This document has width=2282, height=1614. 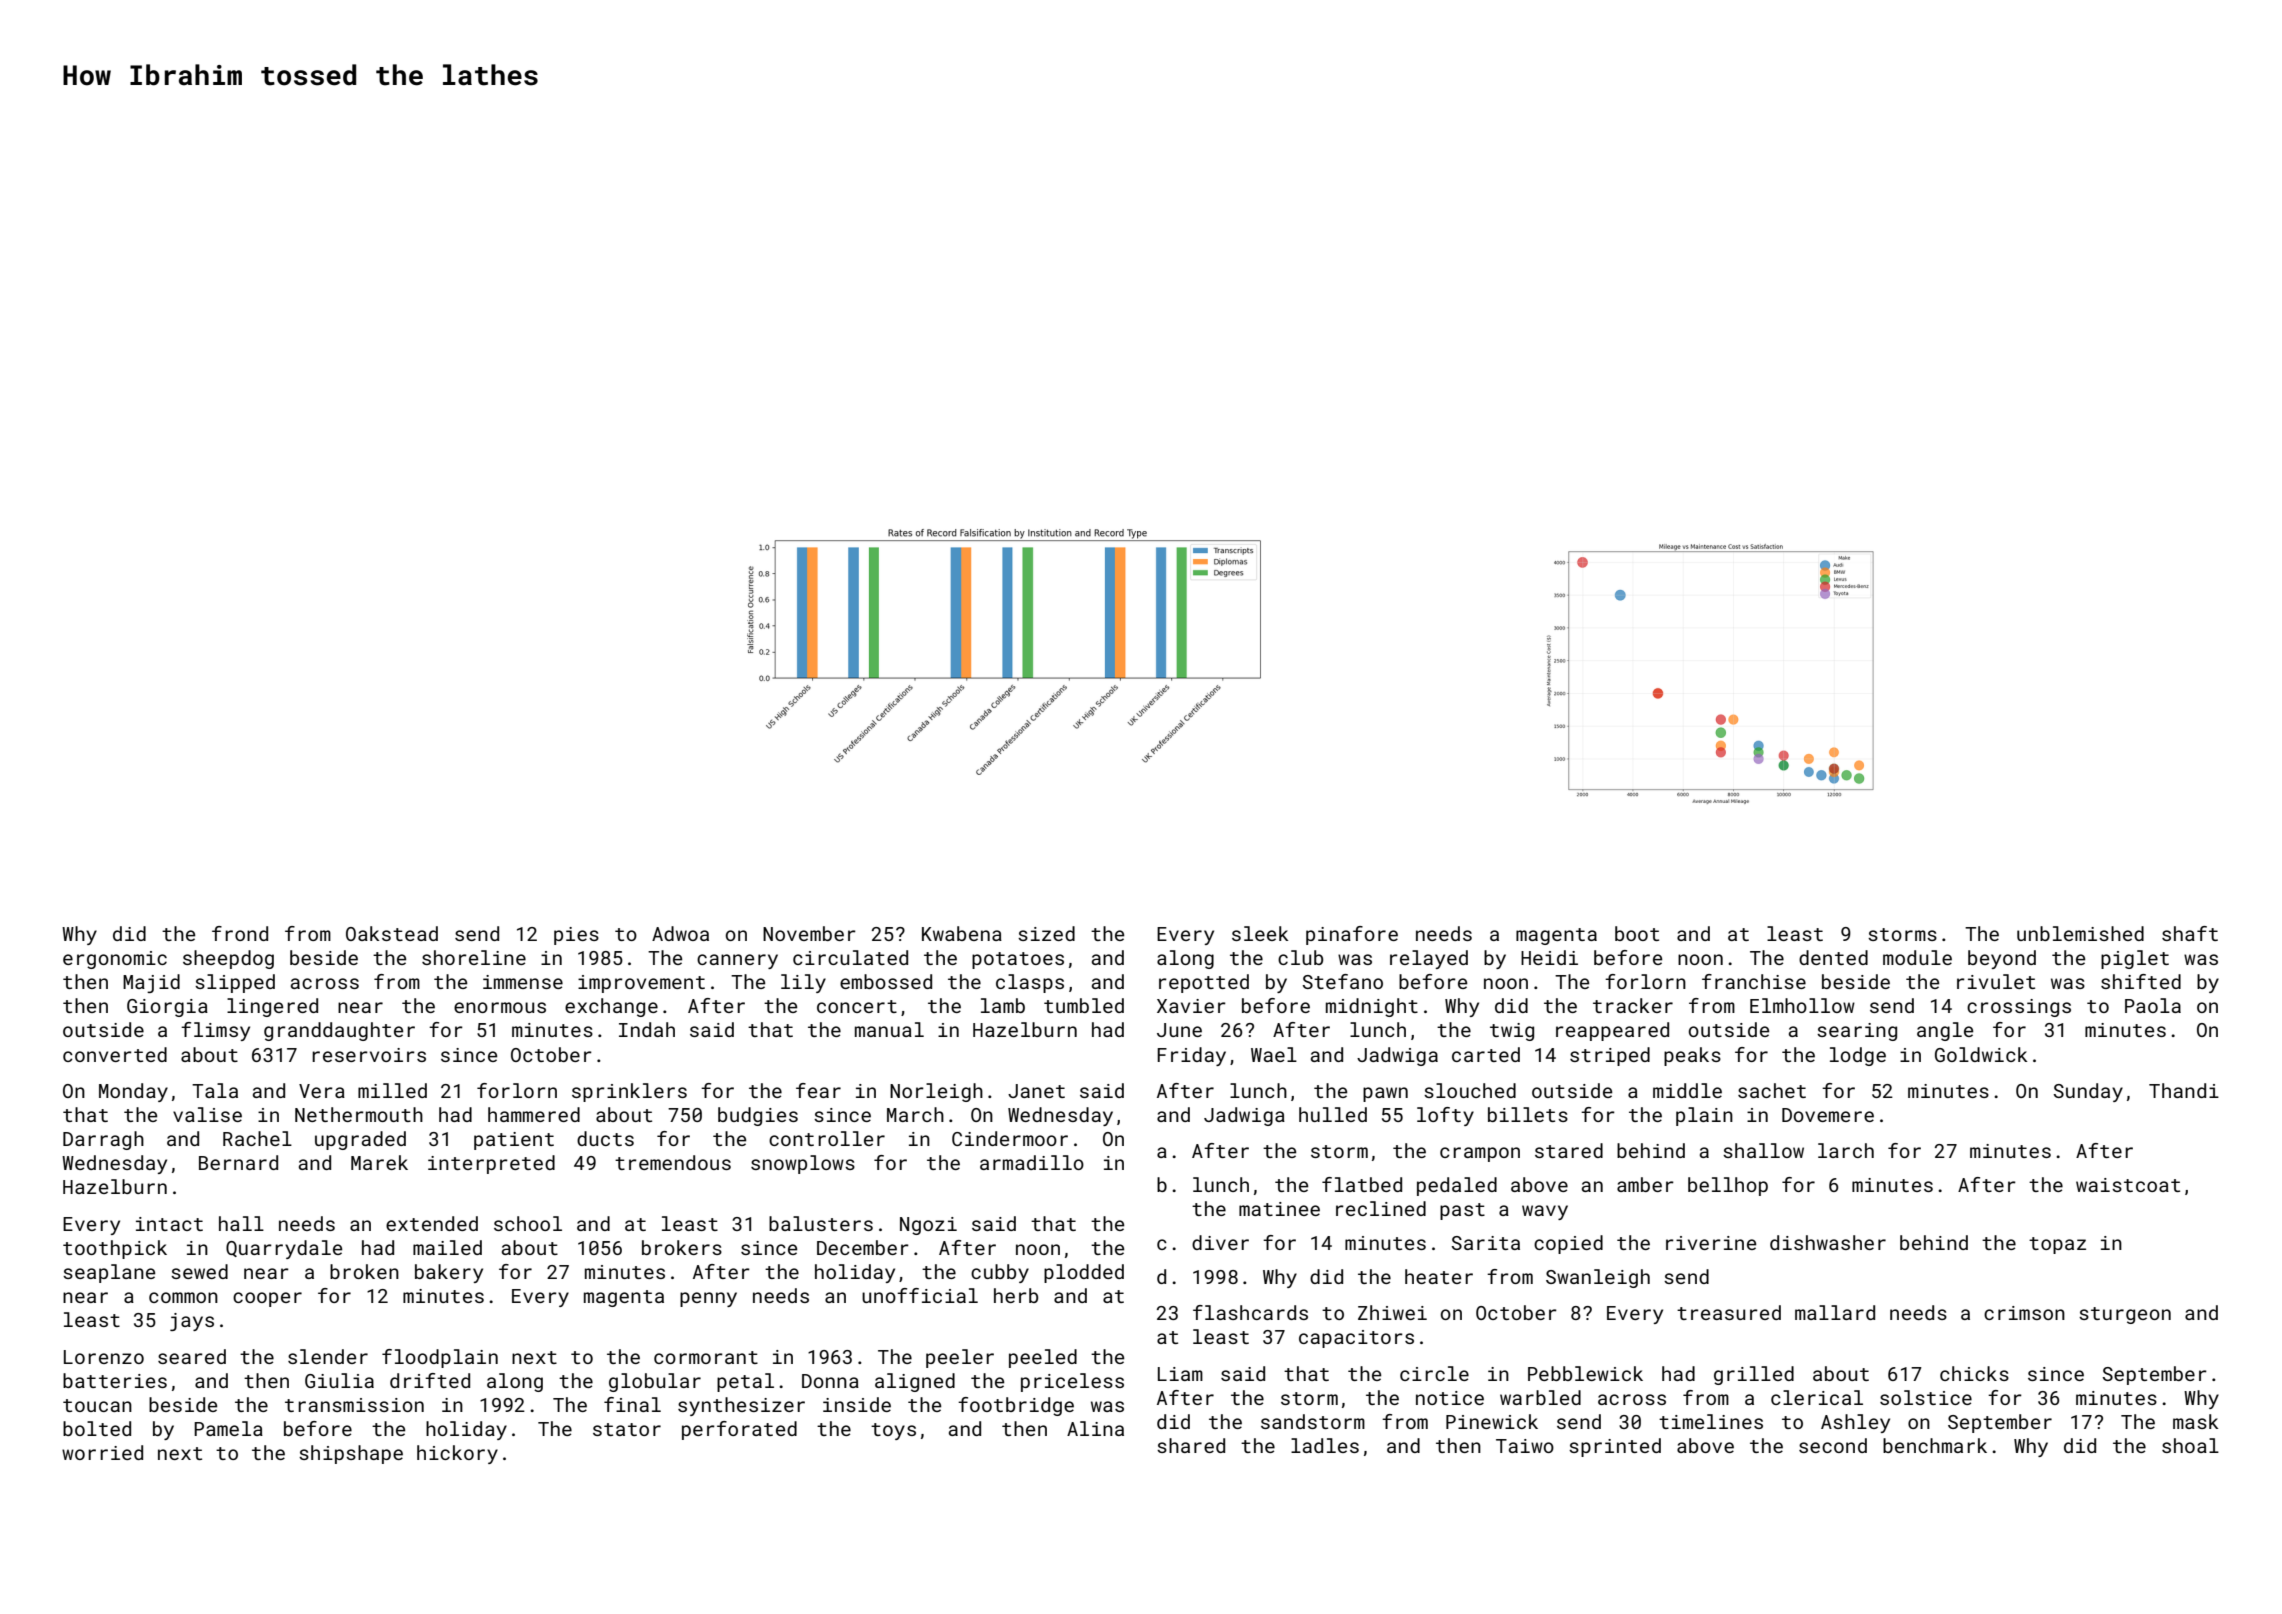 What do you see at coordinates (893, 1431) in the document?
I see `toys` at bounding box center [893, 1431].
